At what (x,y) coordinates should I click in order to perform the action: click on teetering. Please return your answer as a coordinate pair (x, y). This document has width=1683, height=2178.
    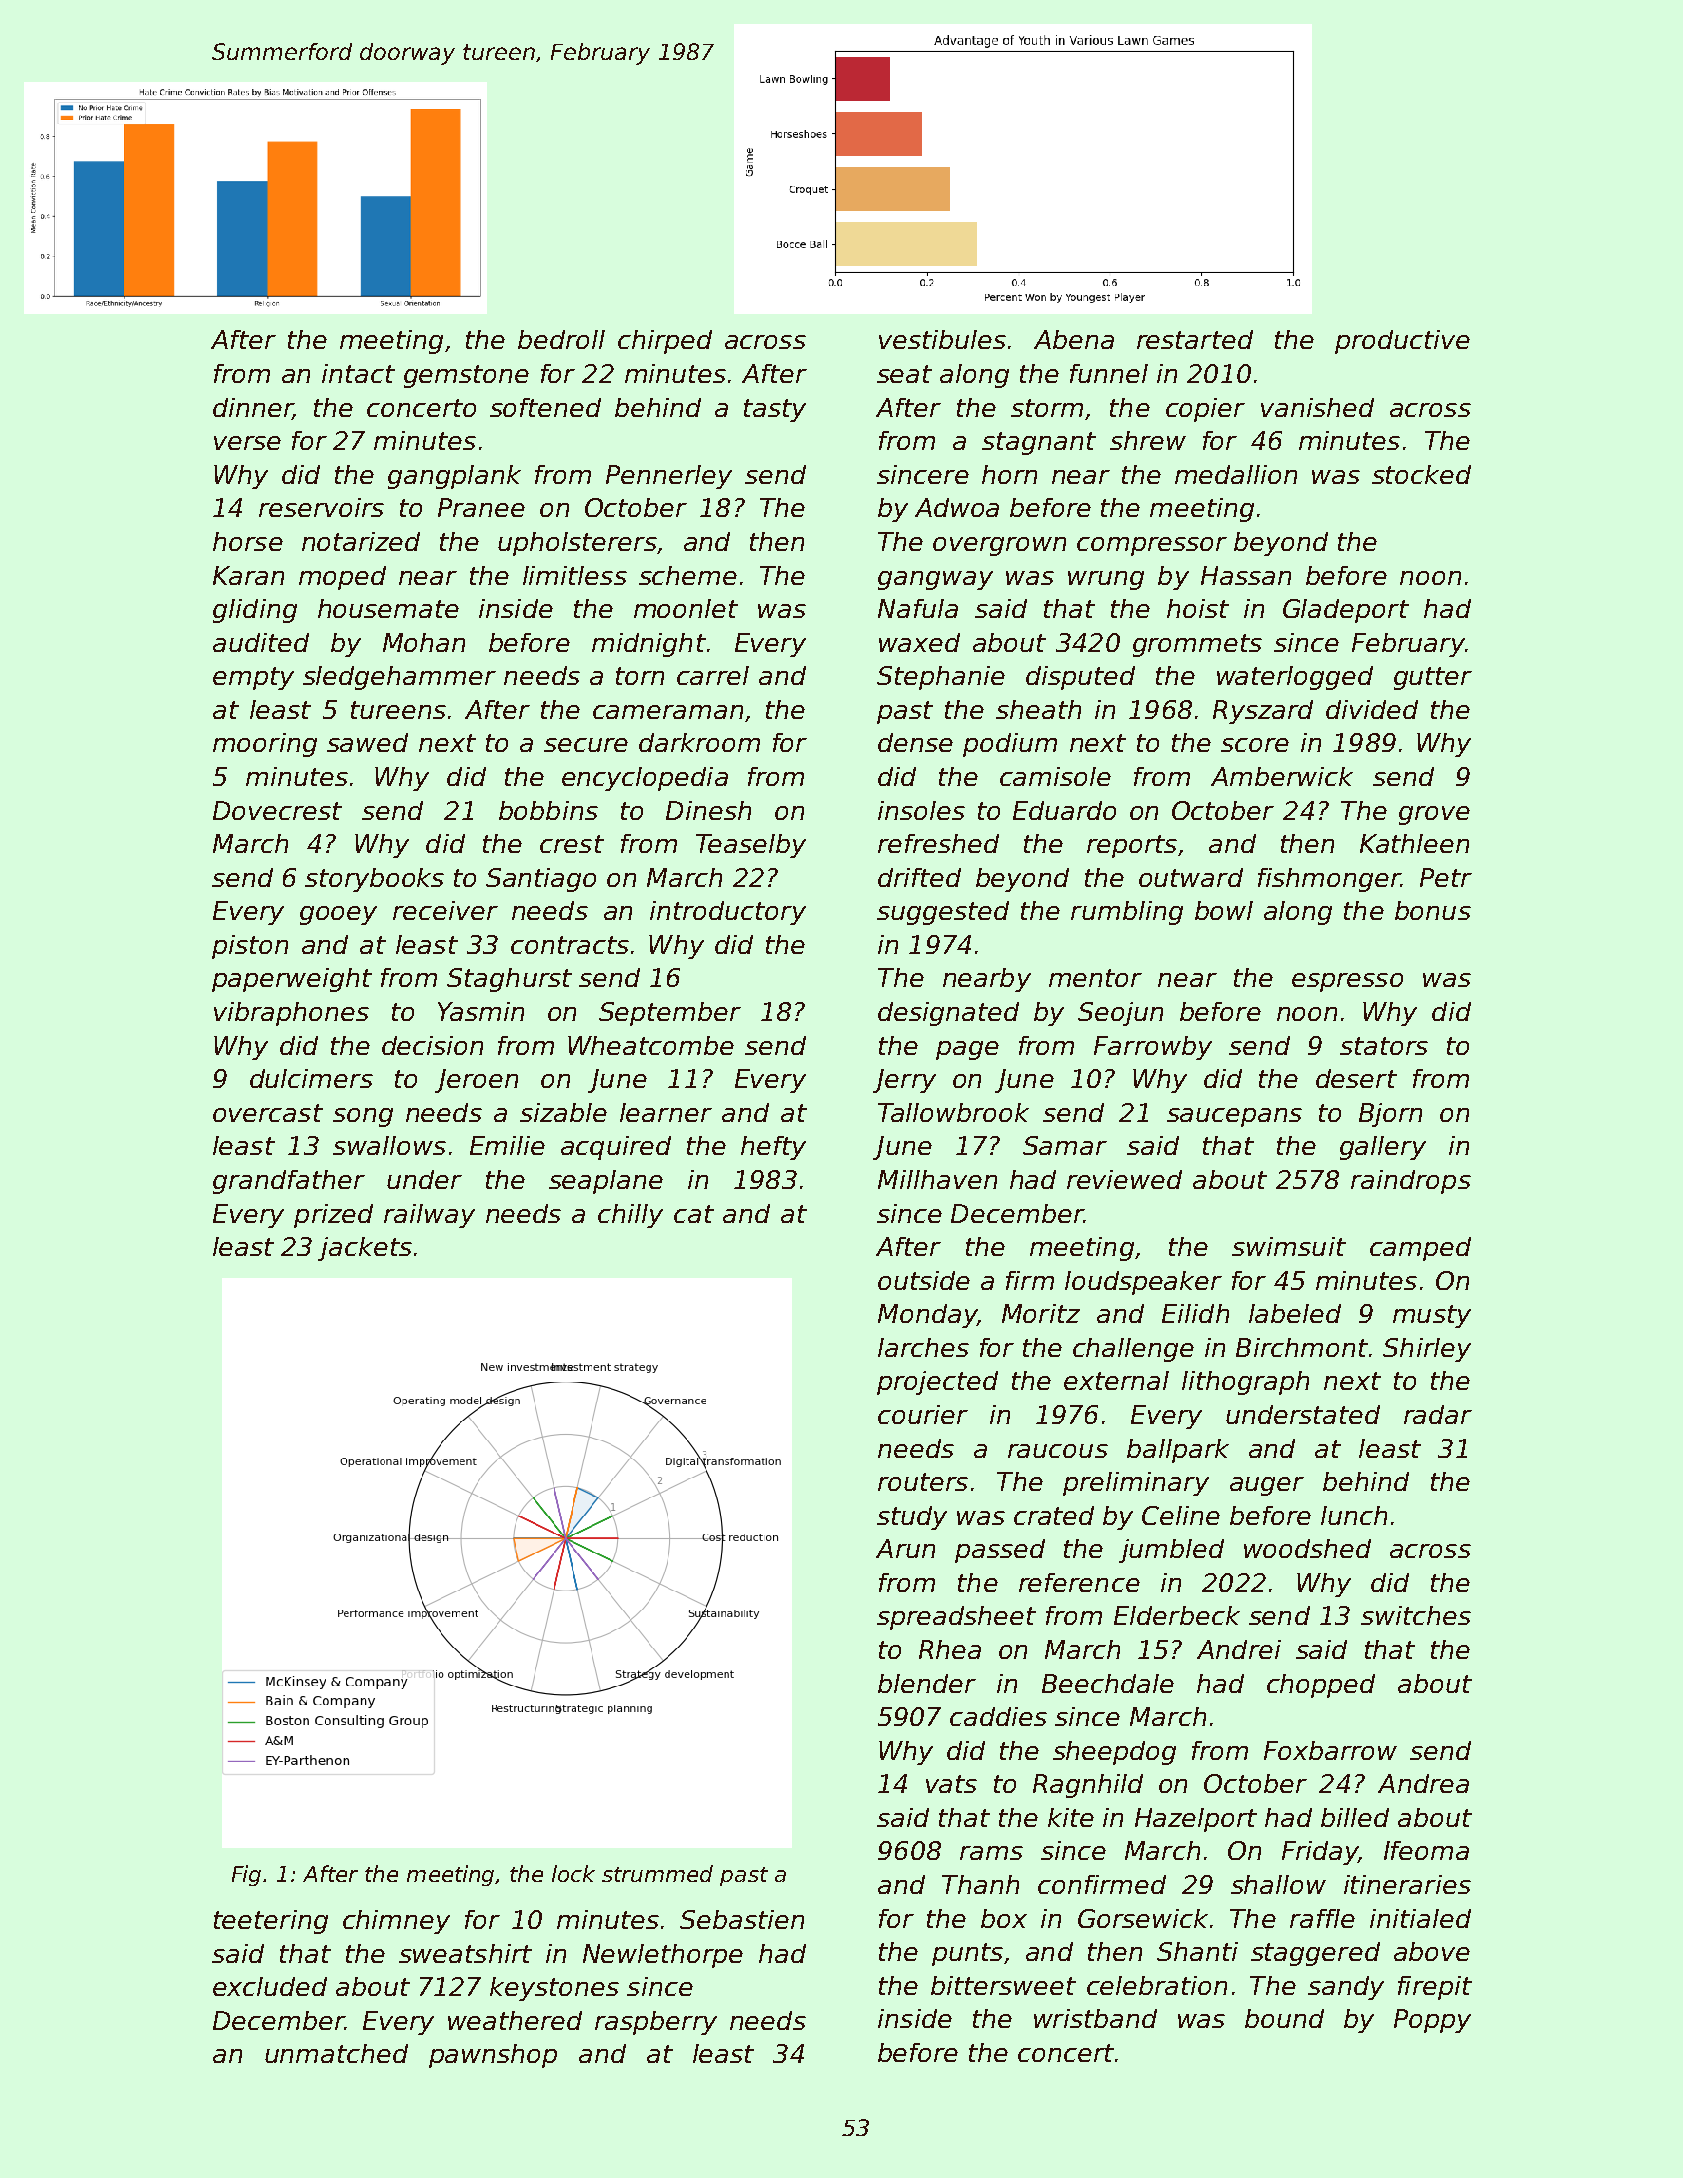
    Looking at the image, I should click on (271, 1922).
